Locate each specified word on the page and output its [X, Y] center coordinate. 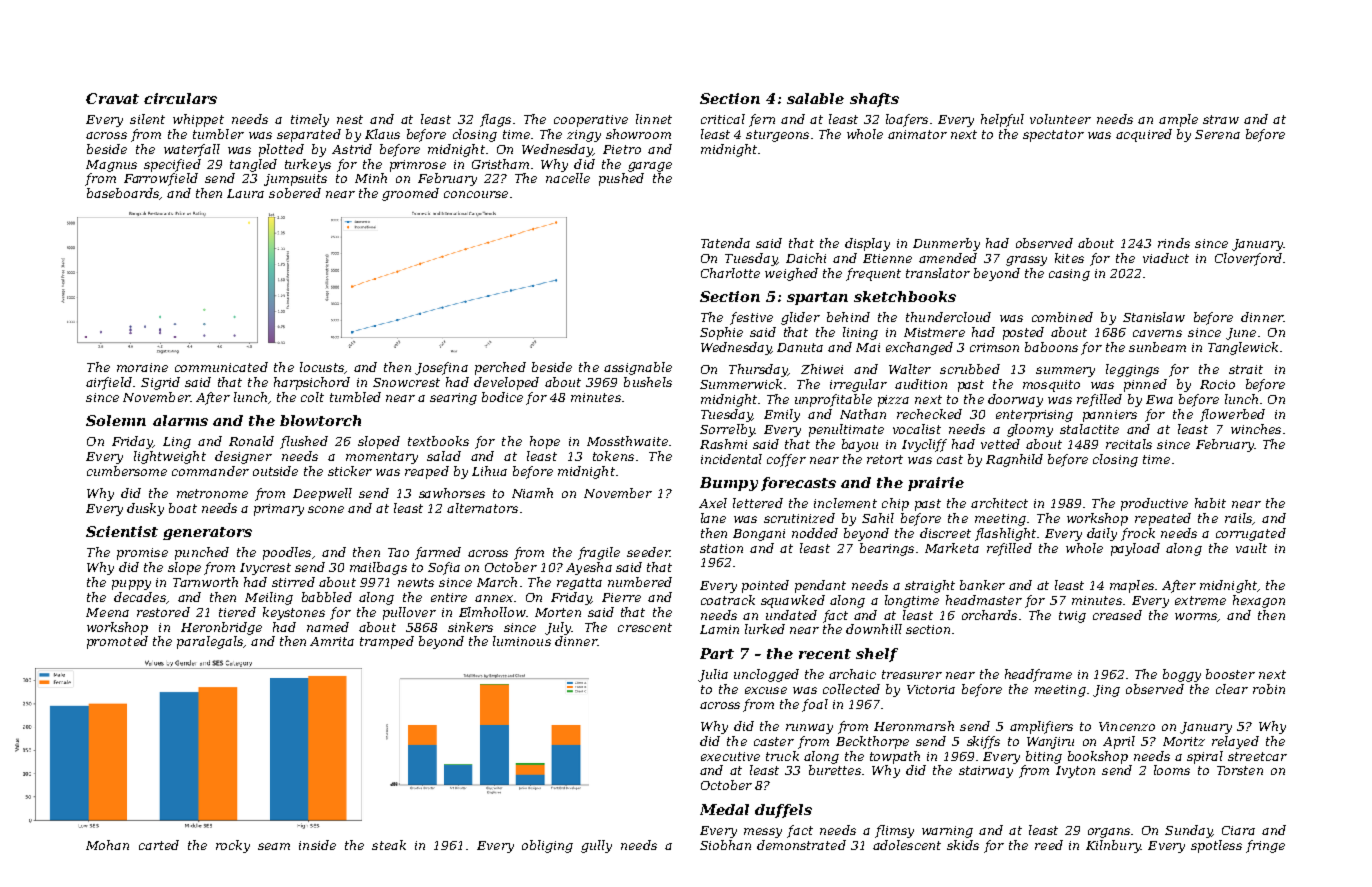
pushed [621, 179]
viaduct [1166, 258]
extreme [1200, 600]
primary [279, 510]
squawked [793, 601]
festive [751, 318]
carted [159, 845]
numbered [640, 582]
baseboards [123, 193]
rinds [1174, 243]
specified [172, 165]
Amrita [332, 641]
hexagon [1259, 601]
